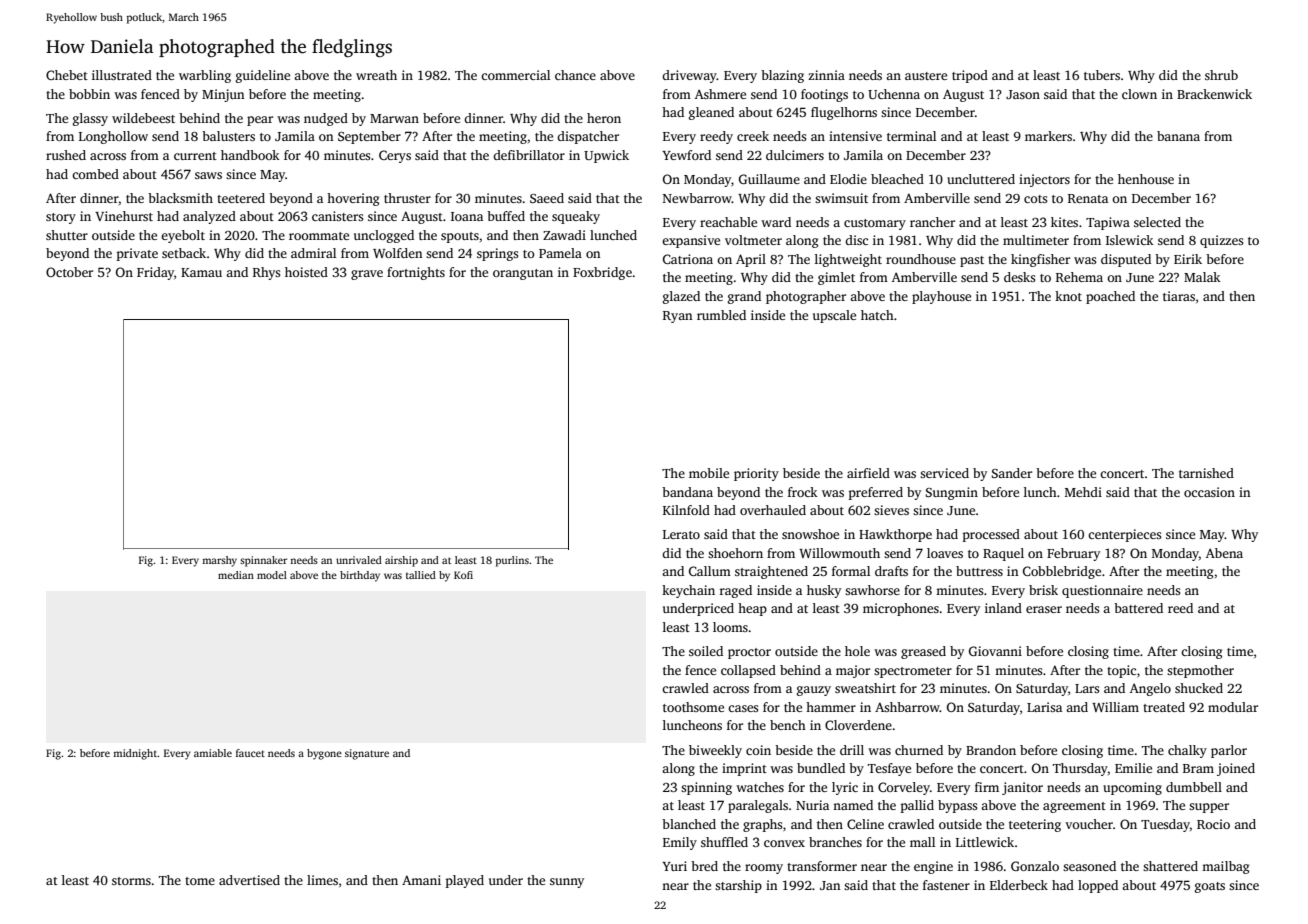 The height and width of the screenshot is (924, 1308). What do you see at coordinates (263, 561) in the screenshot?
I see `spinnaker` at bounding box center [263, 561].
